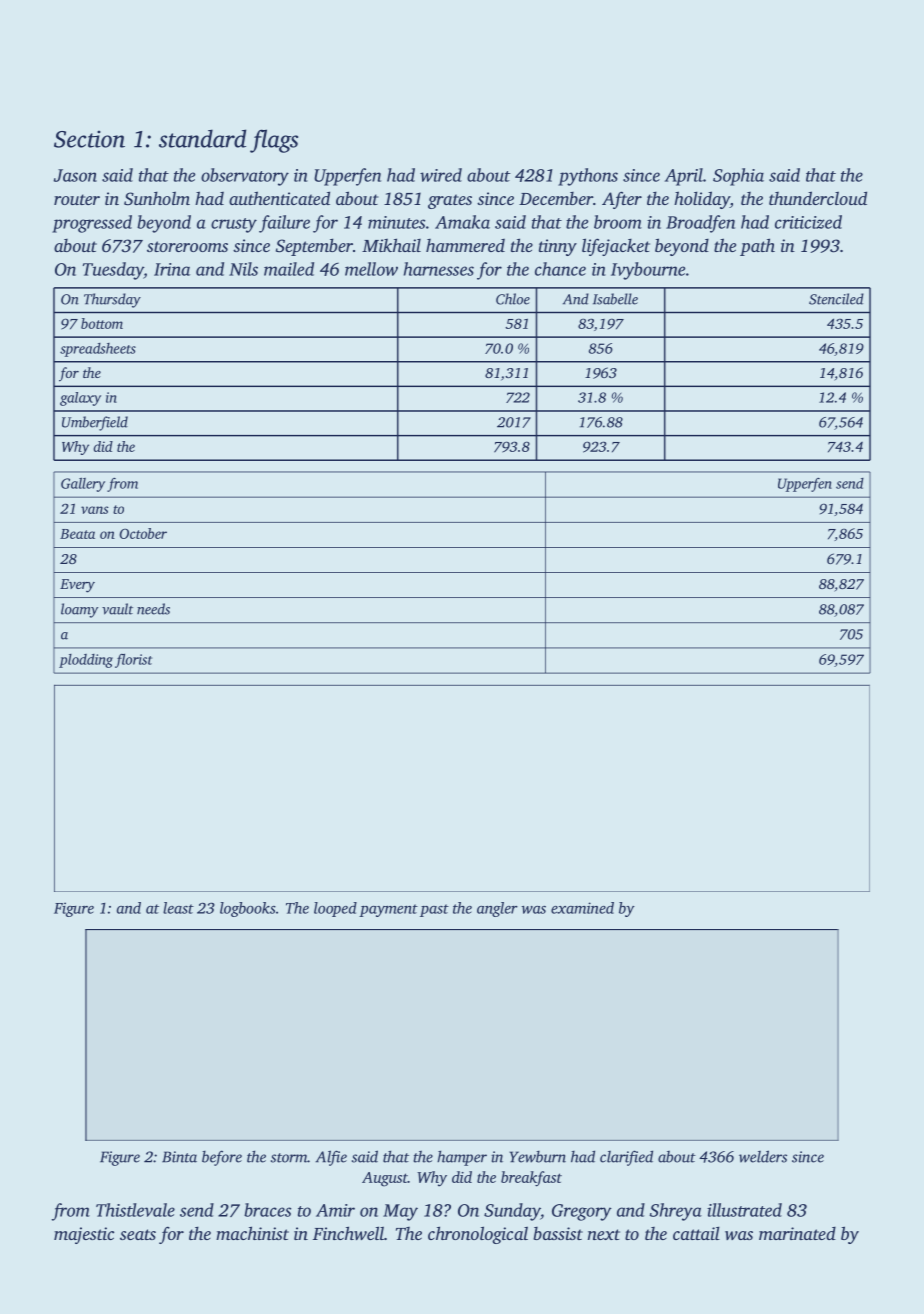 This screenshot has width=924, height=1314. Describe the element at coordinates (274, 141) in the screenshot. I see `flags` at that location.
